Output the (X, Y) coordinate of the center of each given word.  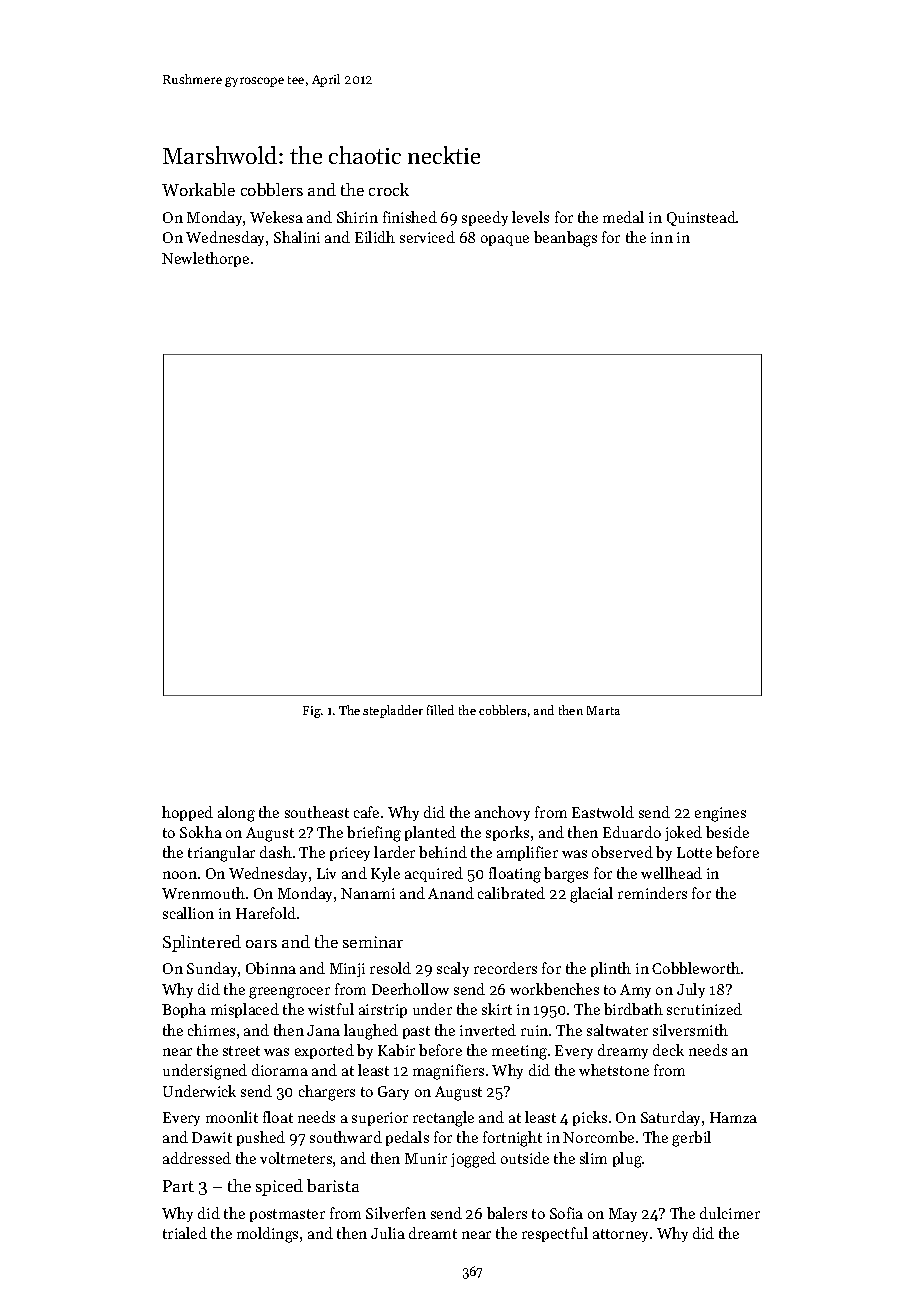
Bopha (184, 1010)
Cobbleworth (696, 968)
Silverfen (396, 1213)
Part (178, 1186)
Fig (312, 712)
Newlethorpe (205, 259)
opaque (505, 240)
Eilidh (375, 237)
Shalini (297, 237)
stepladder (393, 711)
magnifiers (448, 1072)
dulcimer (730, 1213)
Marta (603, 710)
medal (623, 217)
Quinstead (701, 218)
